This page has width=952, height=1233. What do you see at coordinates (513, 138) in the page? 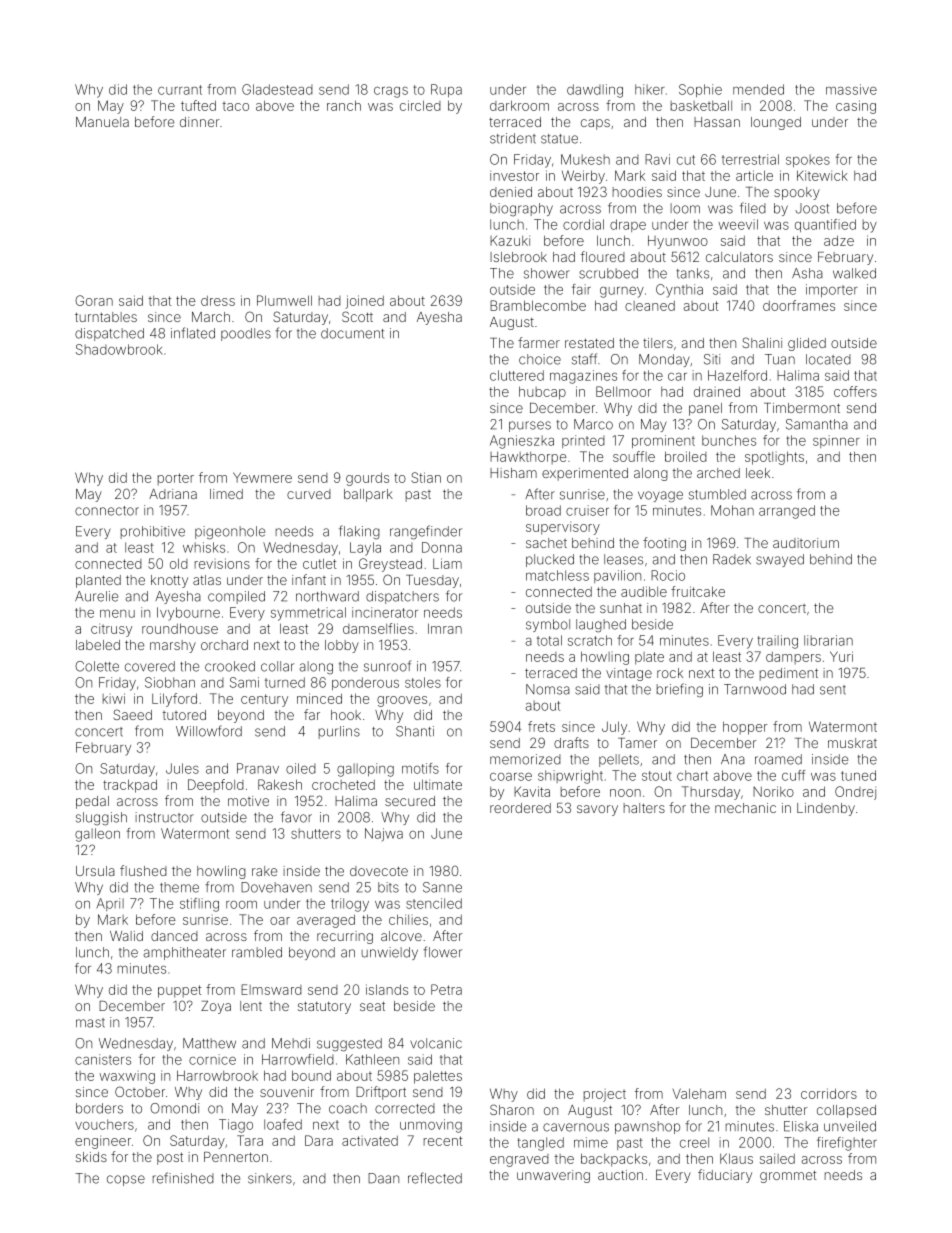
I see `strident` at bounding box center [513, 138].
